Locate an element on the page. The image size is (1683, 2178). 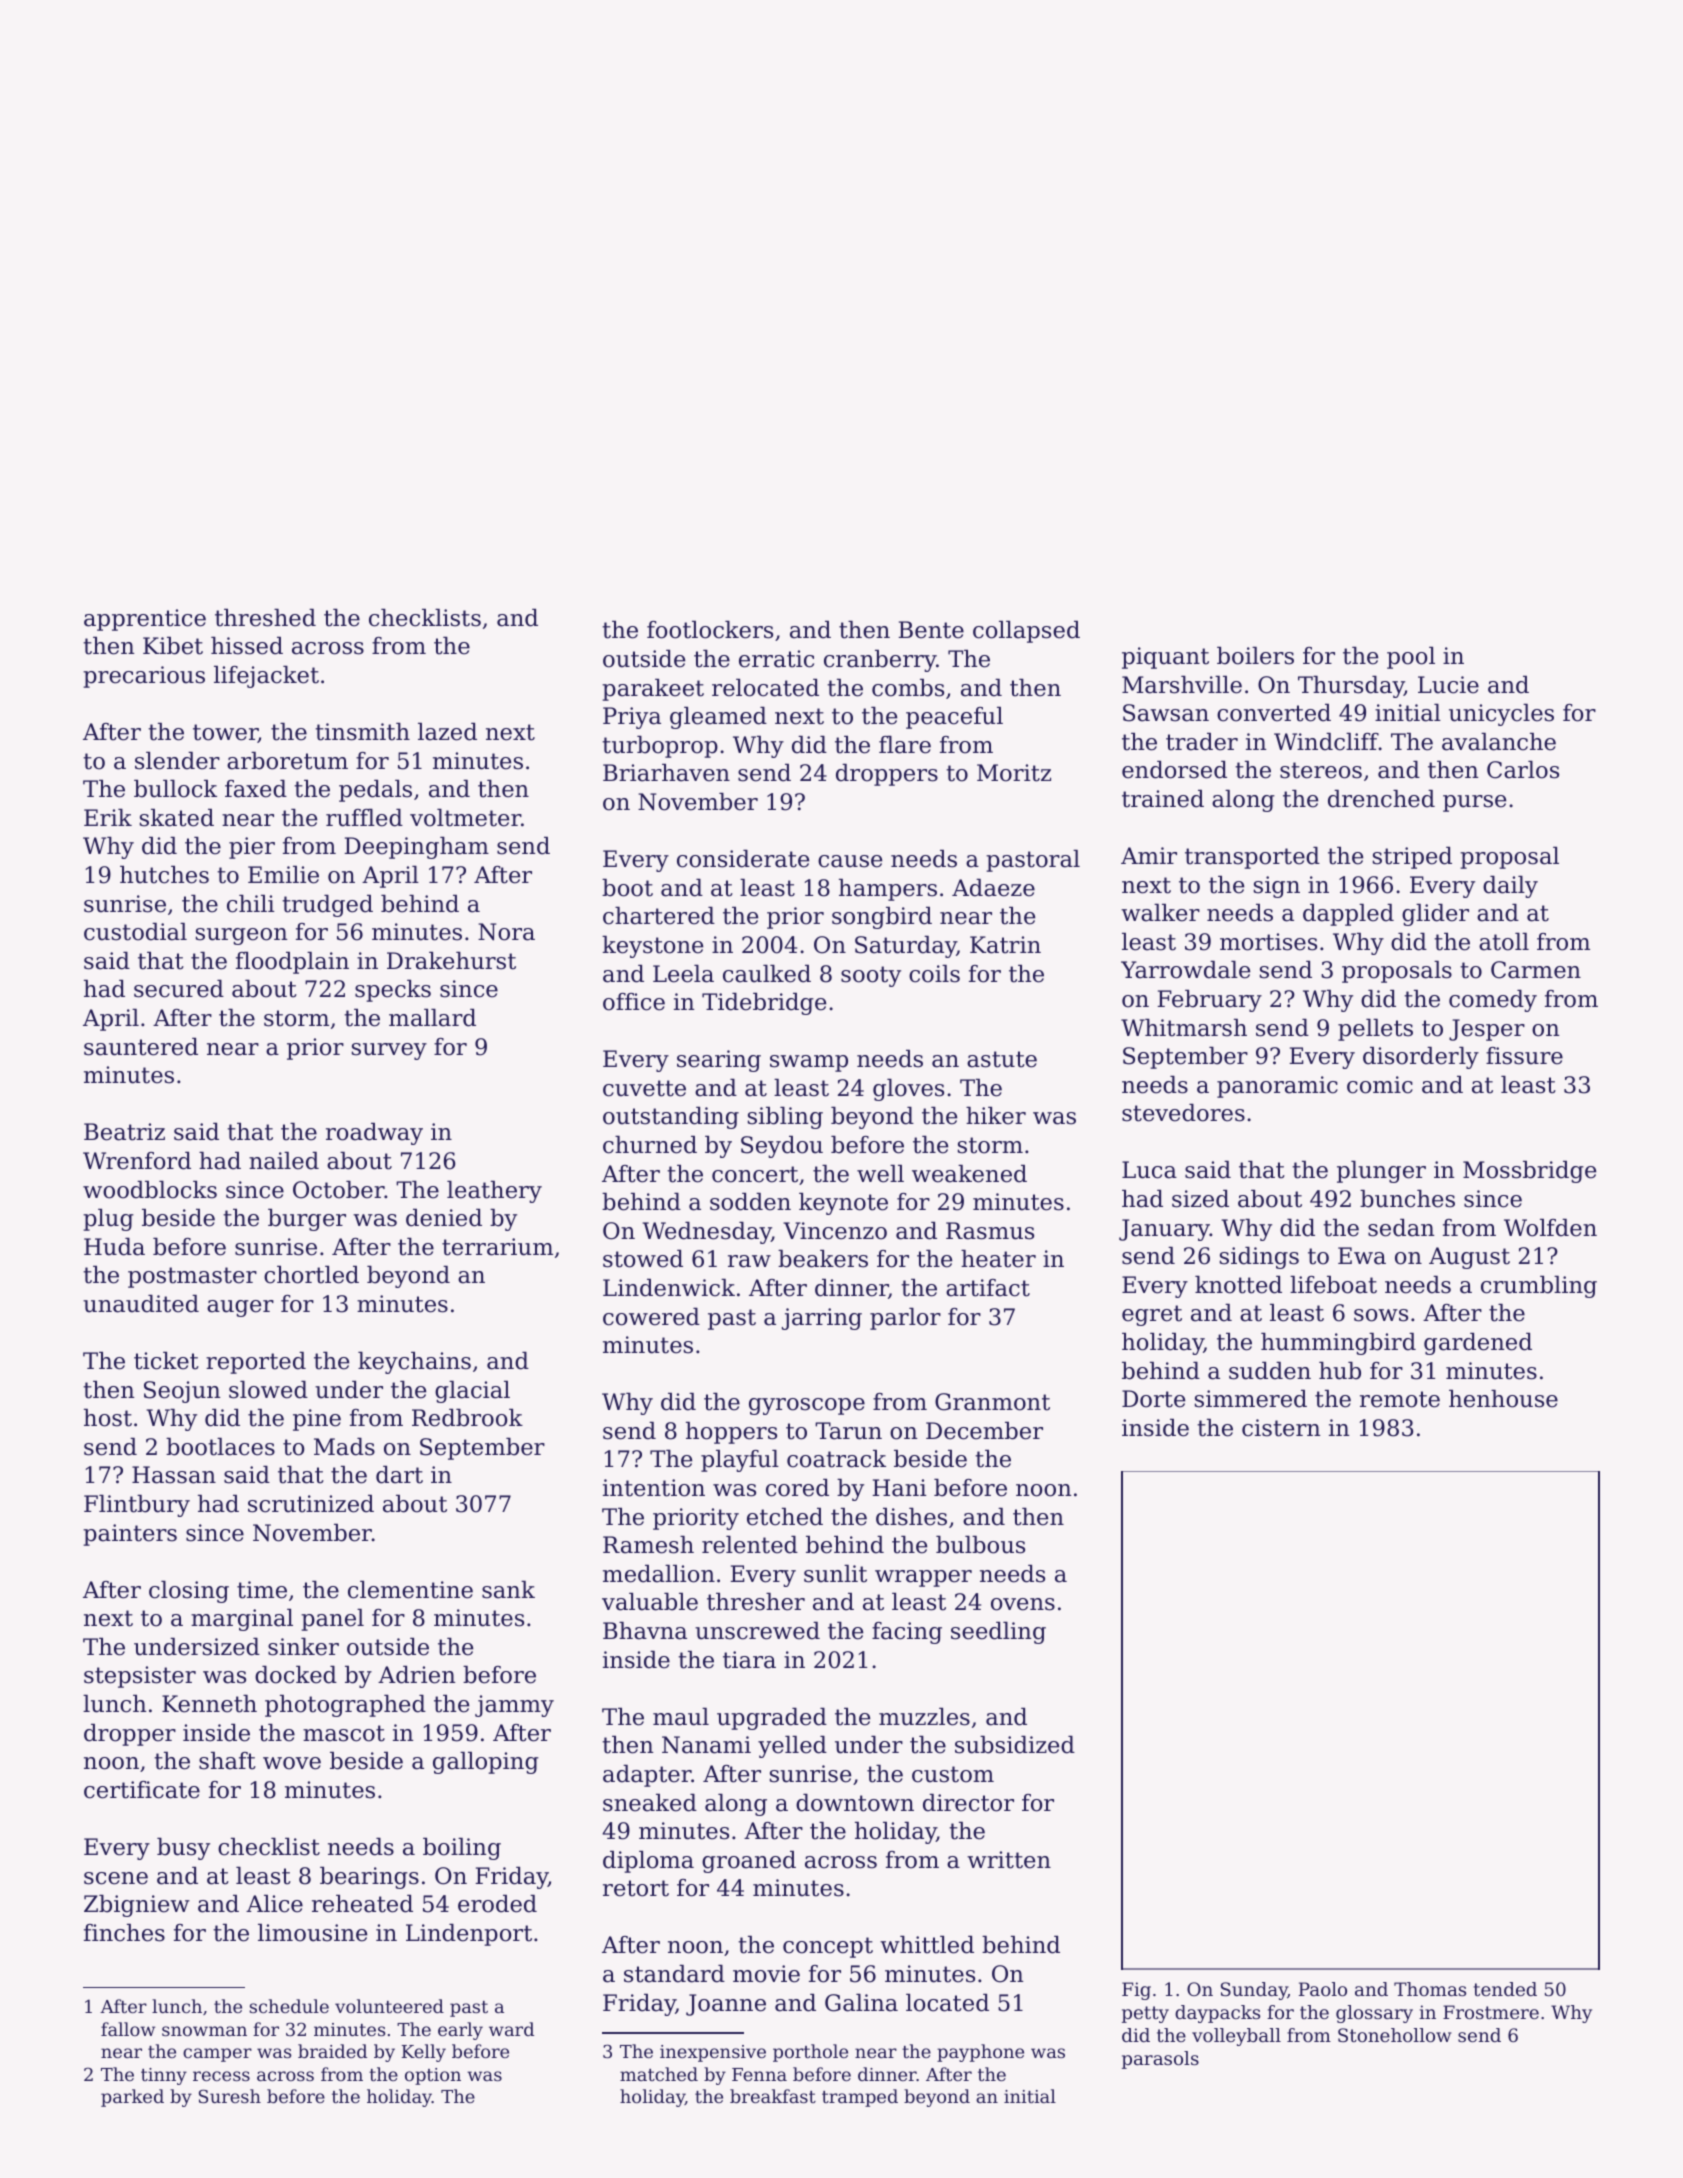
plug is located at coordinates (108, 1220).
